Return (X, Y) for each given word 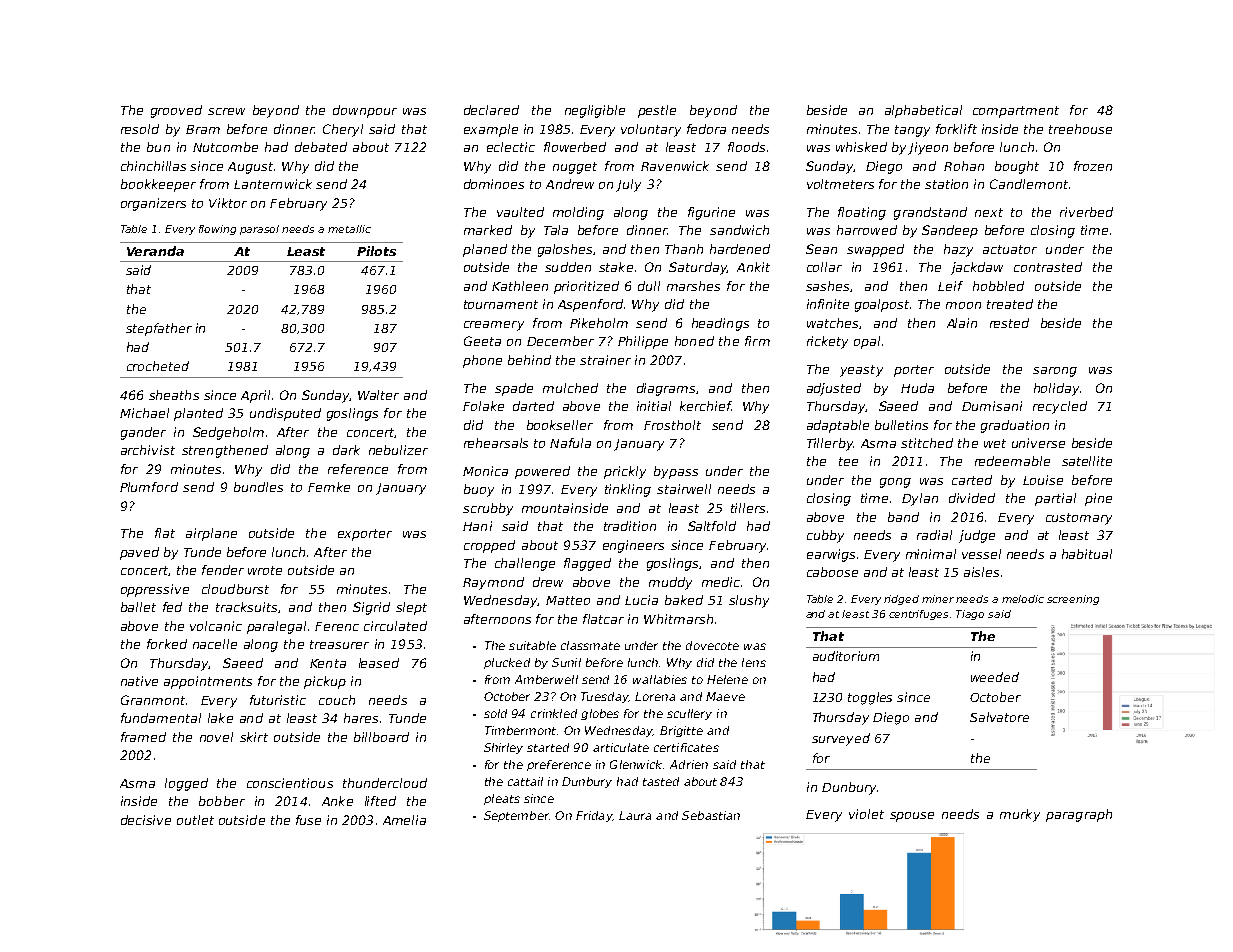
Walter (378, 395)
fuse (308, 820)
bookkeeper (158, 185)
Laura (635, 815)
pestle (657, 111)
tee (848, 461)
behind (529, 360)
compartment (1016, 112)
